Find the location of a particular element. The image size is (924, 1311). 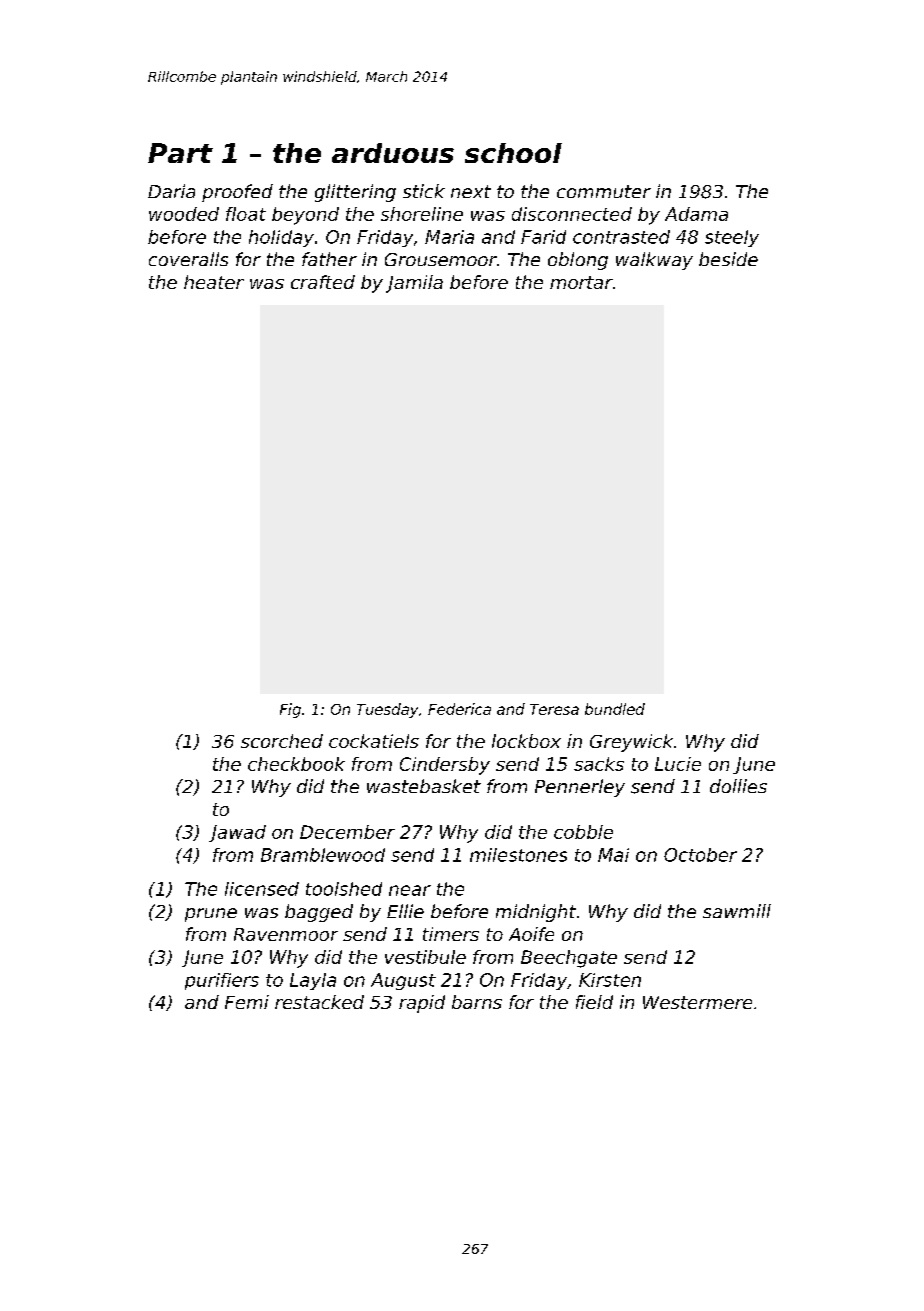

school is located at coordinates (513, 153).
